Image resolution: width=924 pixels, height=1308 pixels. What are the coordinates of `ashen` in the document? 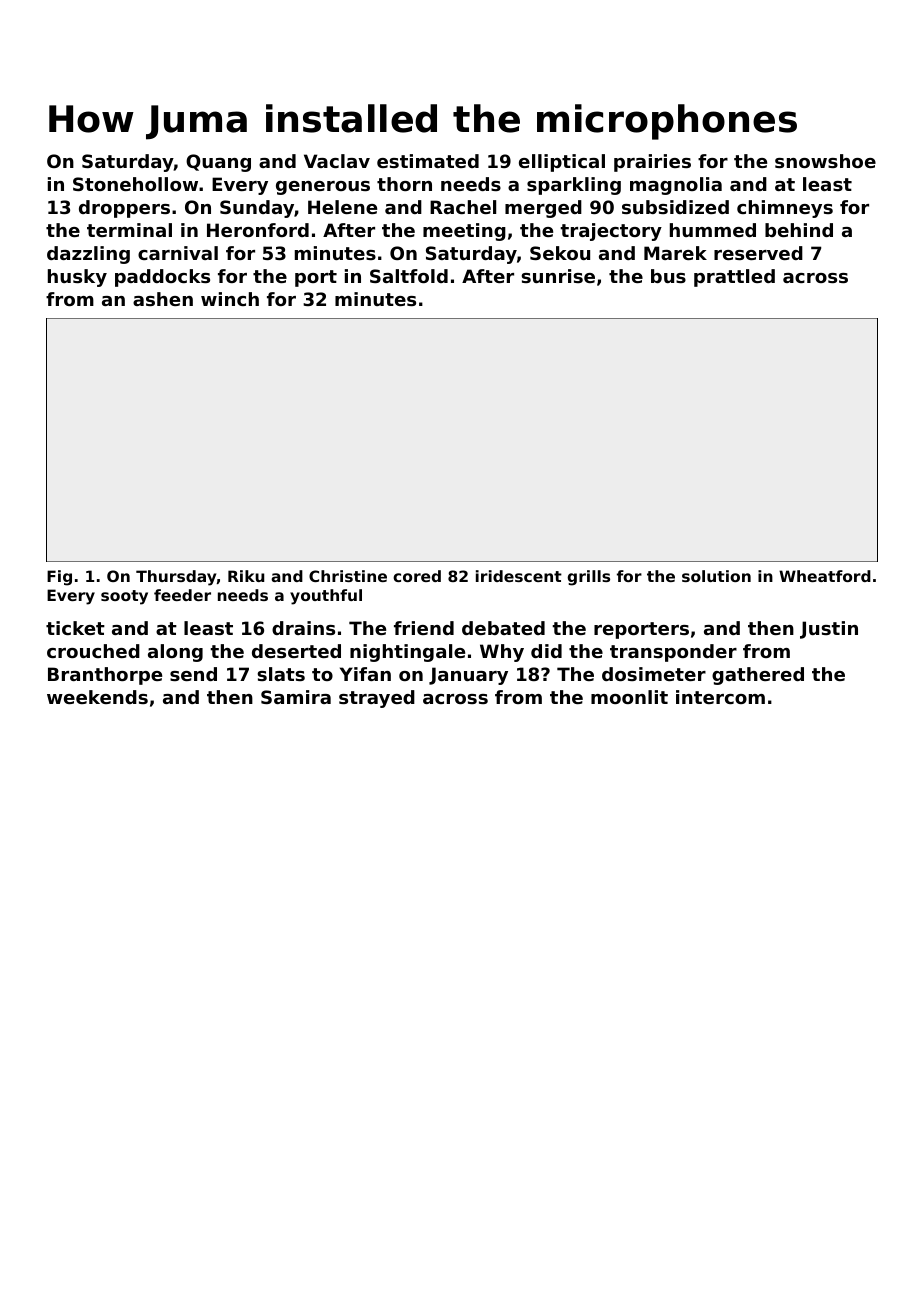 It's located at (163, 299).
